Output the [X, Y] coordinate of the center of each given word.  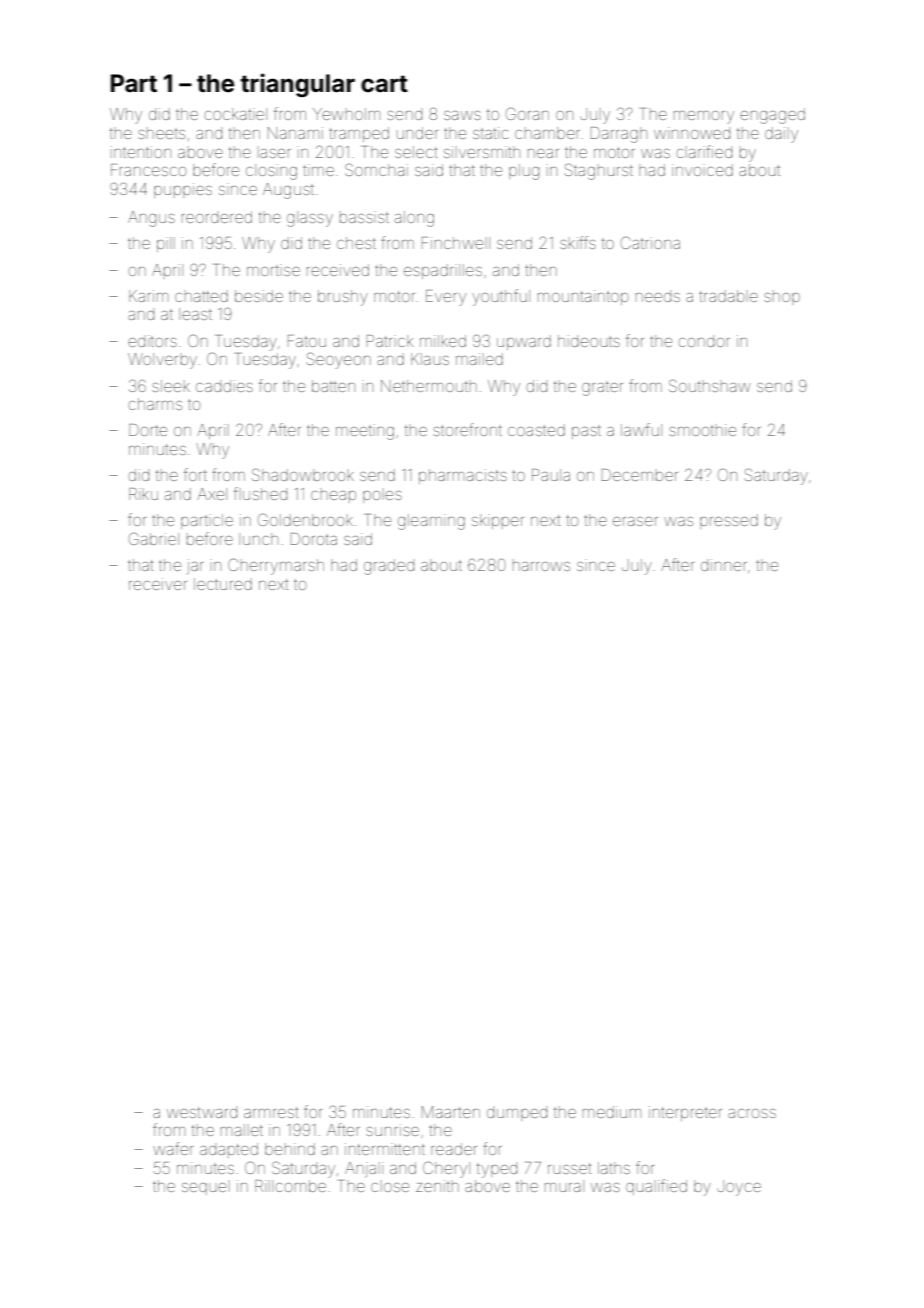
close [390, 1186]
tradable [728, 296]
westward [202, 1112]
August [288, 191]
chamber [547, 133]
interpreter [685, 1113]
